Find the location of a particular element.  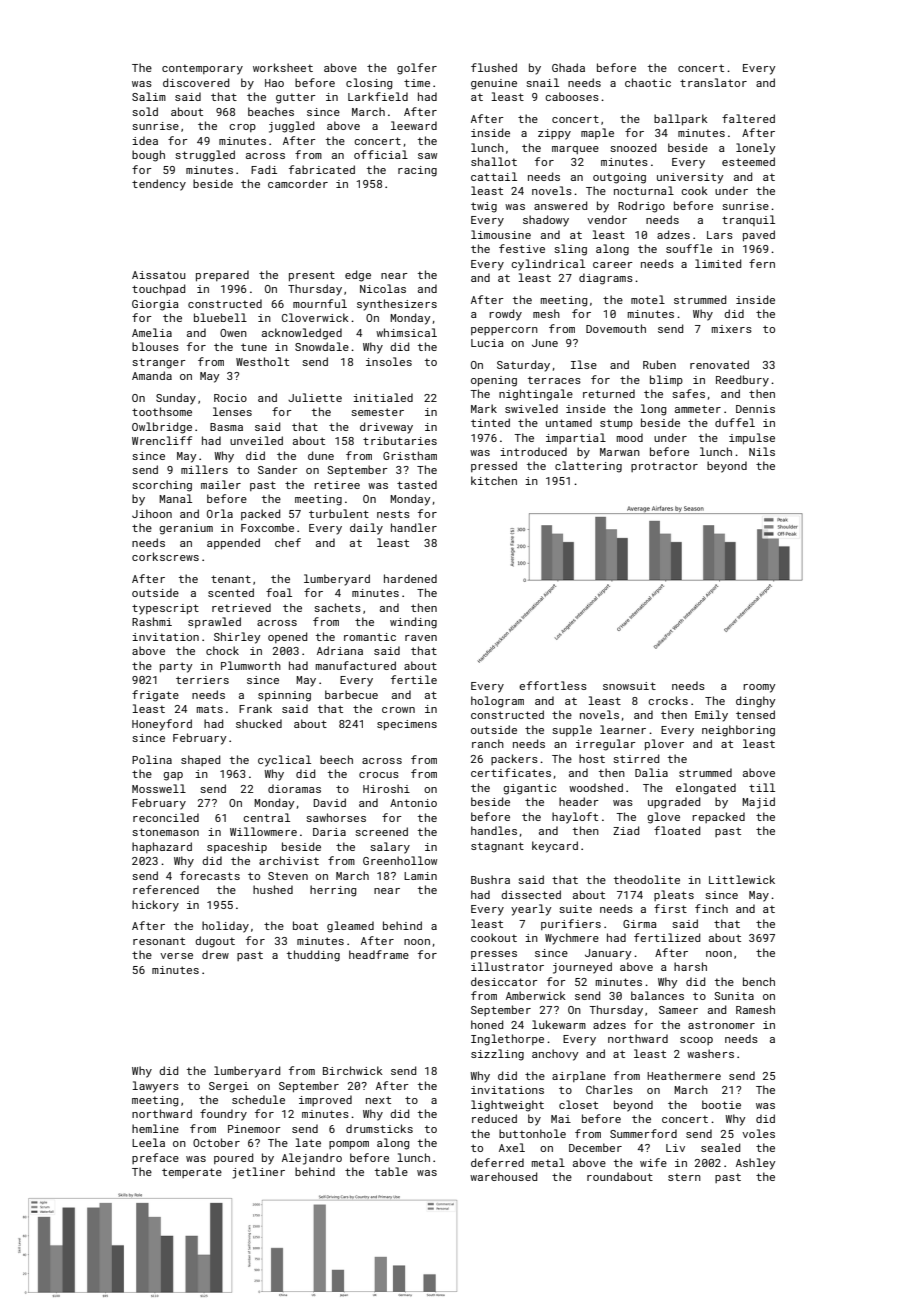

jetliner is located at coordinates (259, 1173).
